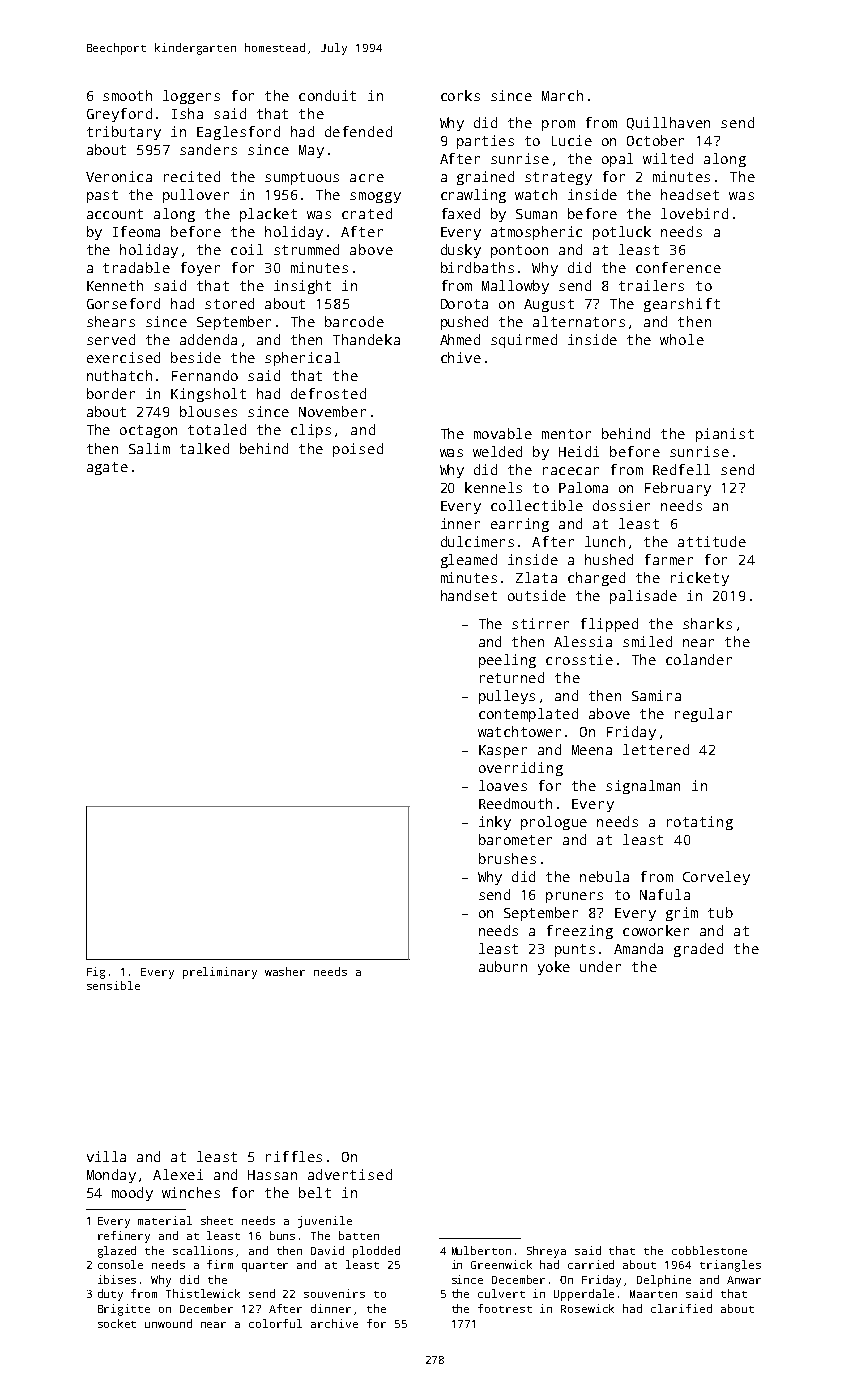 Image resolution: width=849 pixels, height=1400 pixels. I want to click on colorful, so click(275, 1323).
